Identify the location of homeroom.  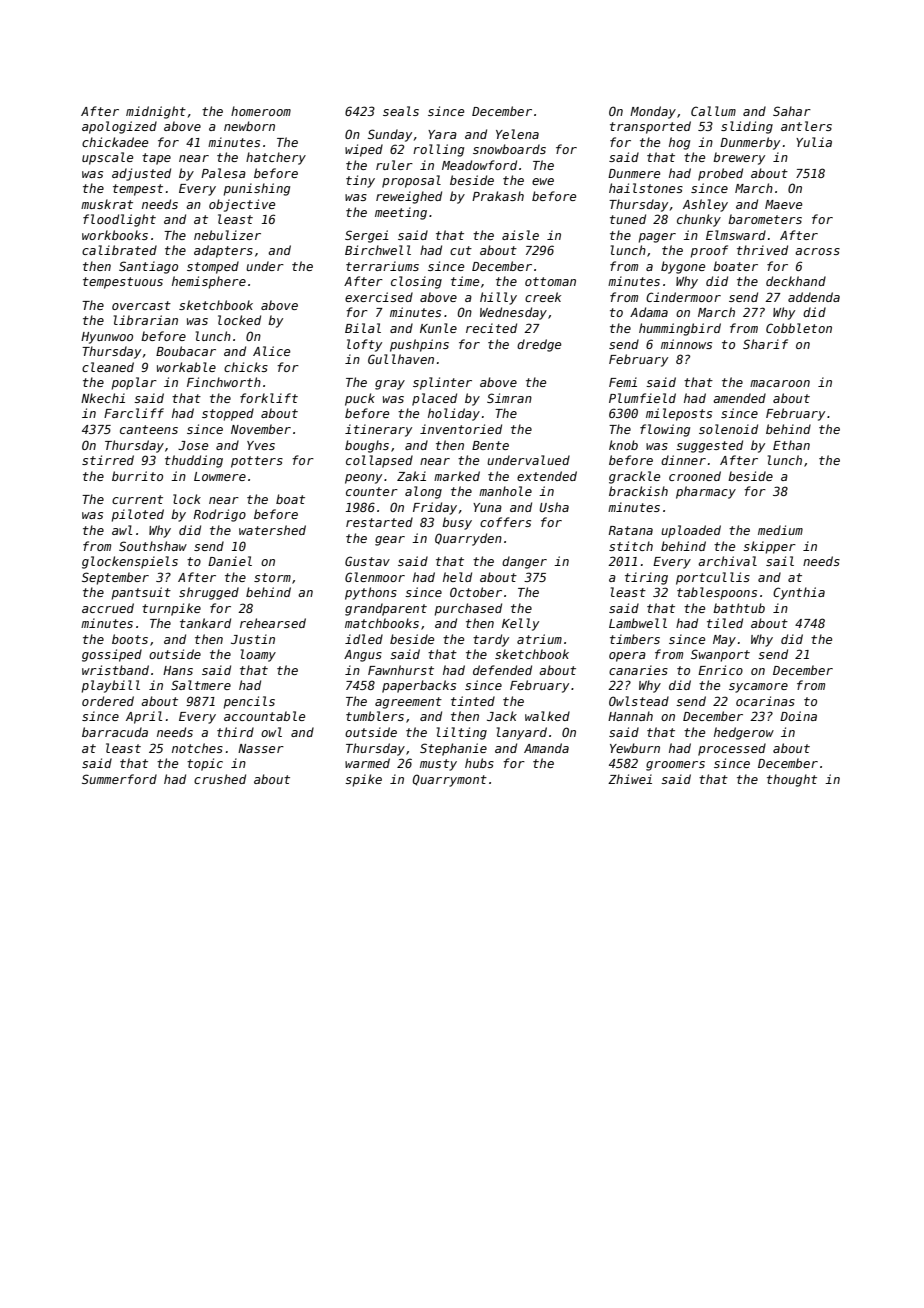
(261, 111).
